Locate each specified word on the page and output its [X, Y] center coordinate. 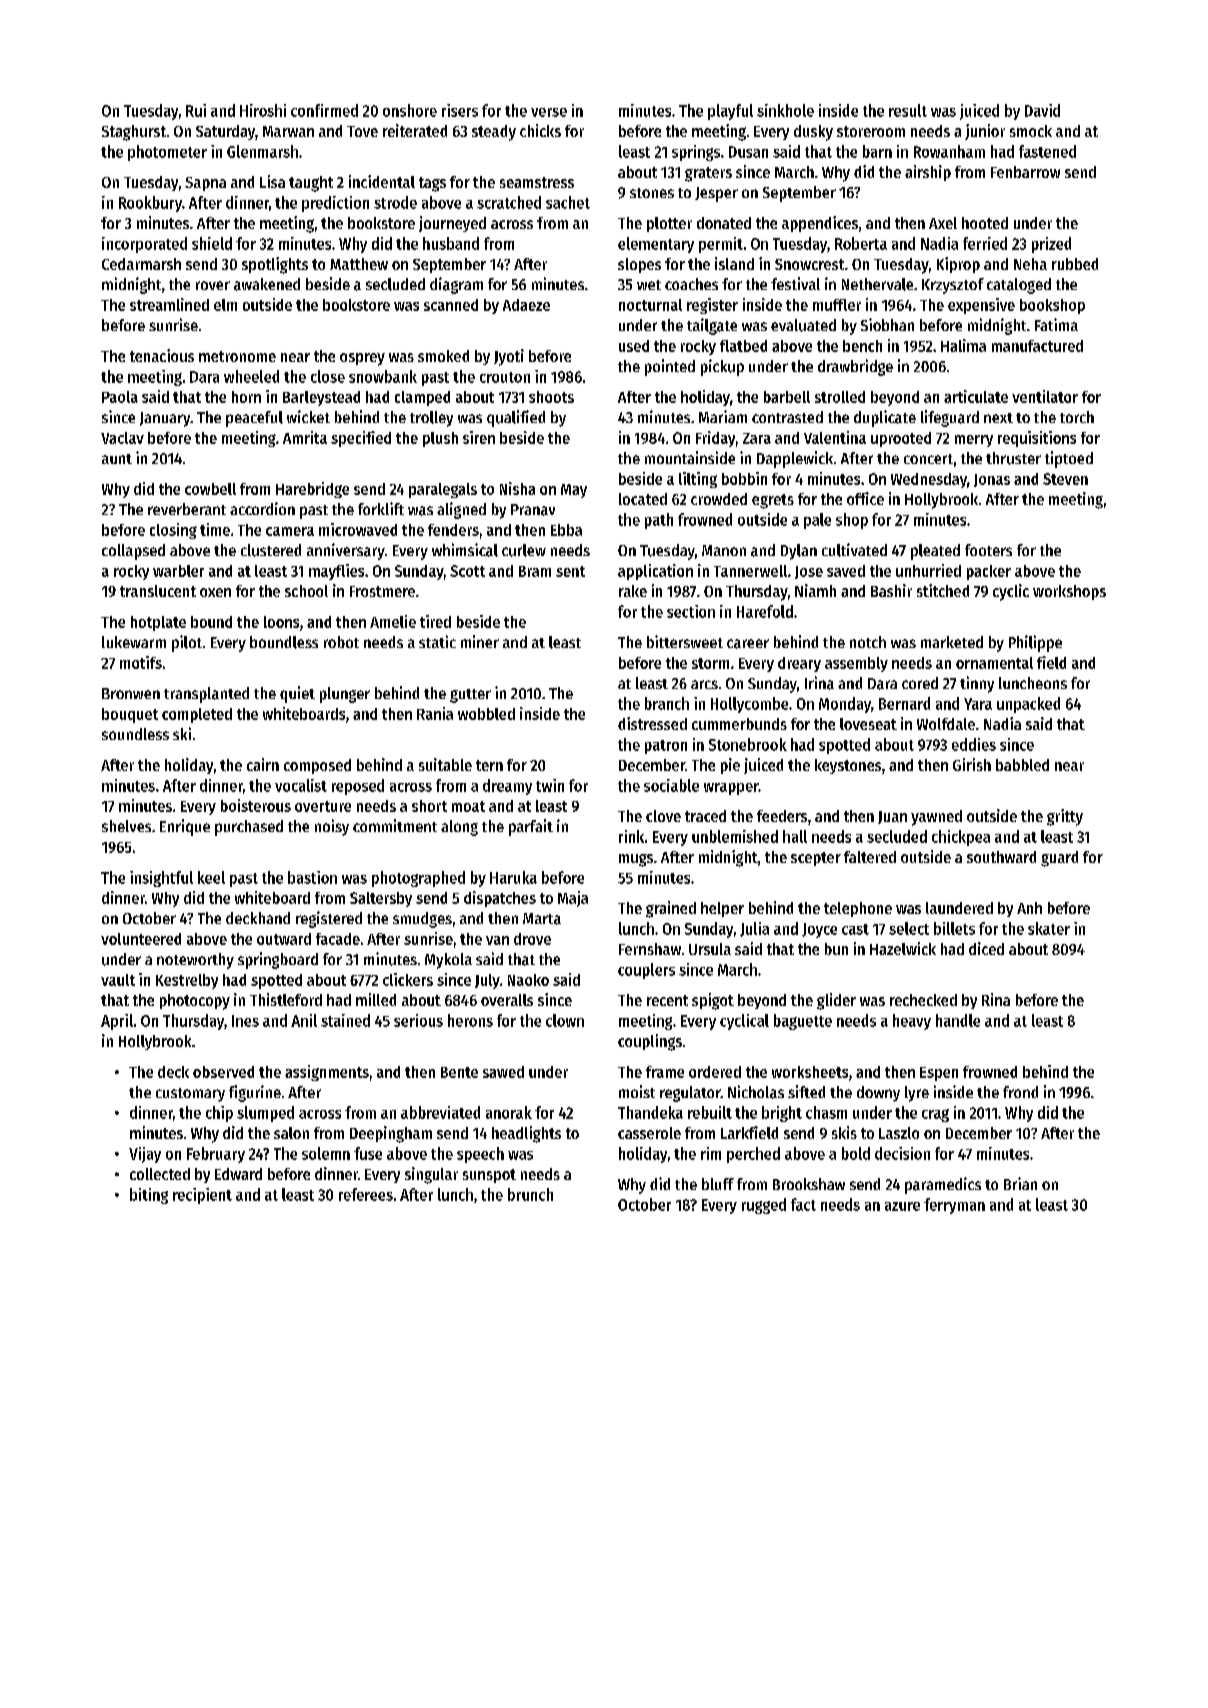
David [1042, 110]
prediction [335, 204]
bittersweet [685, 641]
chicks [540, 130]
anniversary [346, 551]
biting [149, 1196]
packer [989, 572]
